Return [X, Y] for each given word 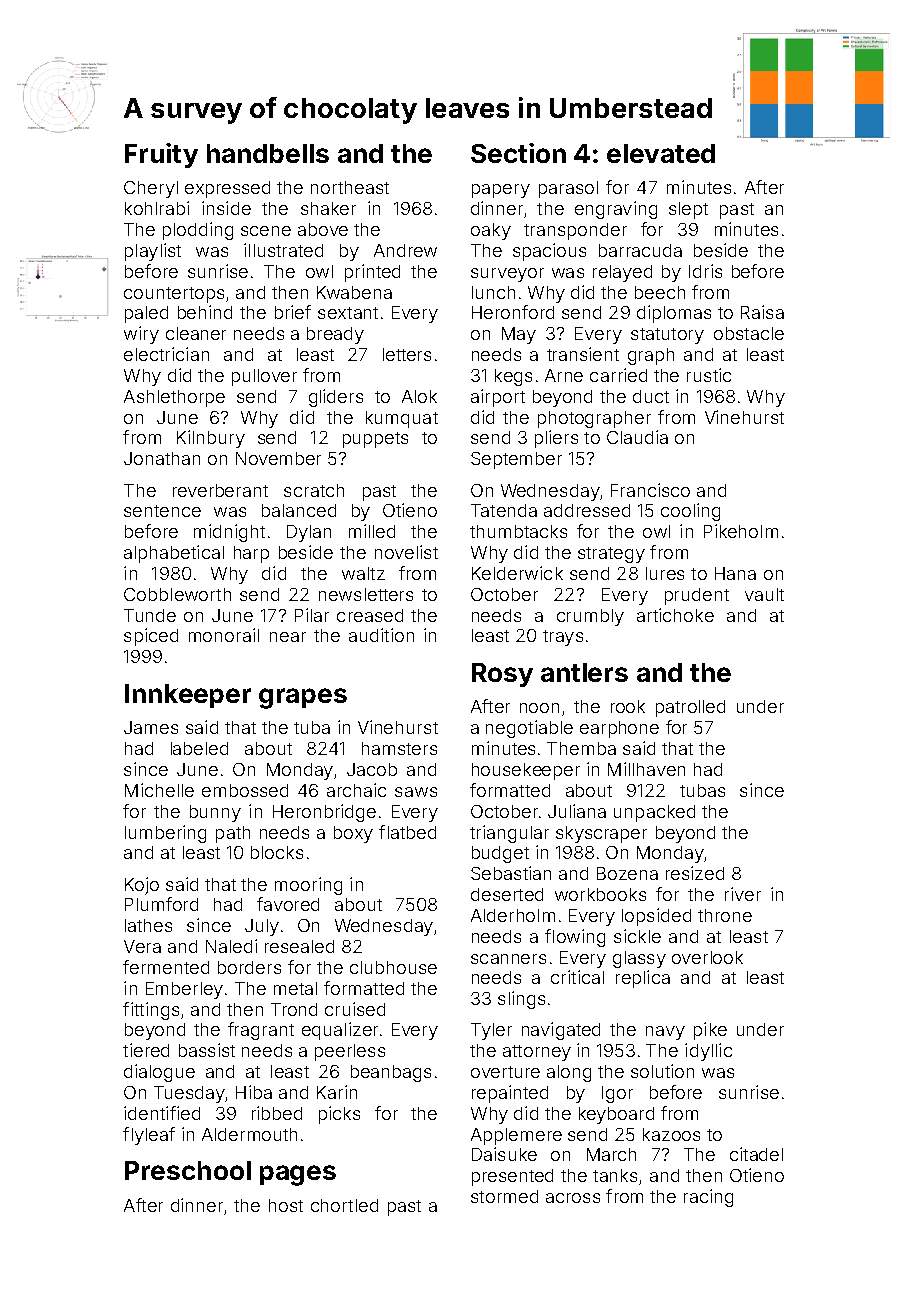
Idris [705, 271]
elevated [661, 153]
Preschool [188, 1170]
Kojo [142, 886]
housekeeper [526, 771]
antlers [584, 672]
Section [518, 153]
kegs [513, 377]
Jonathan [162, 458]
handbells [268, 153]
